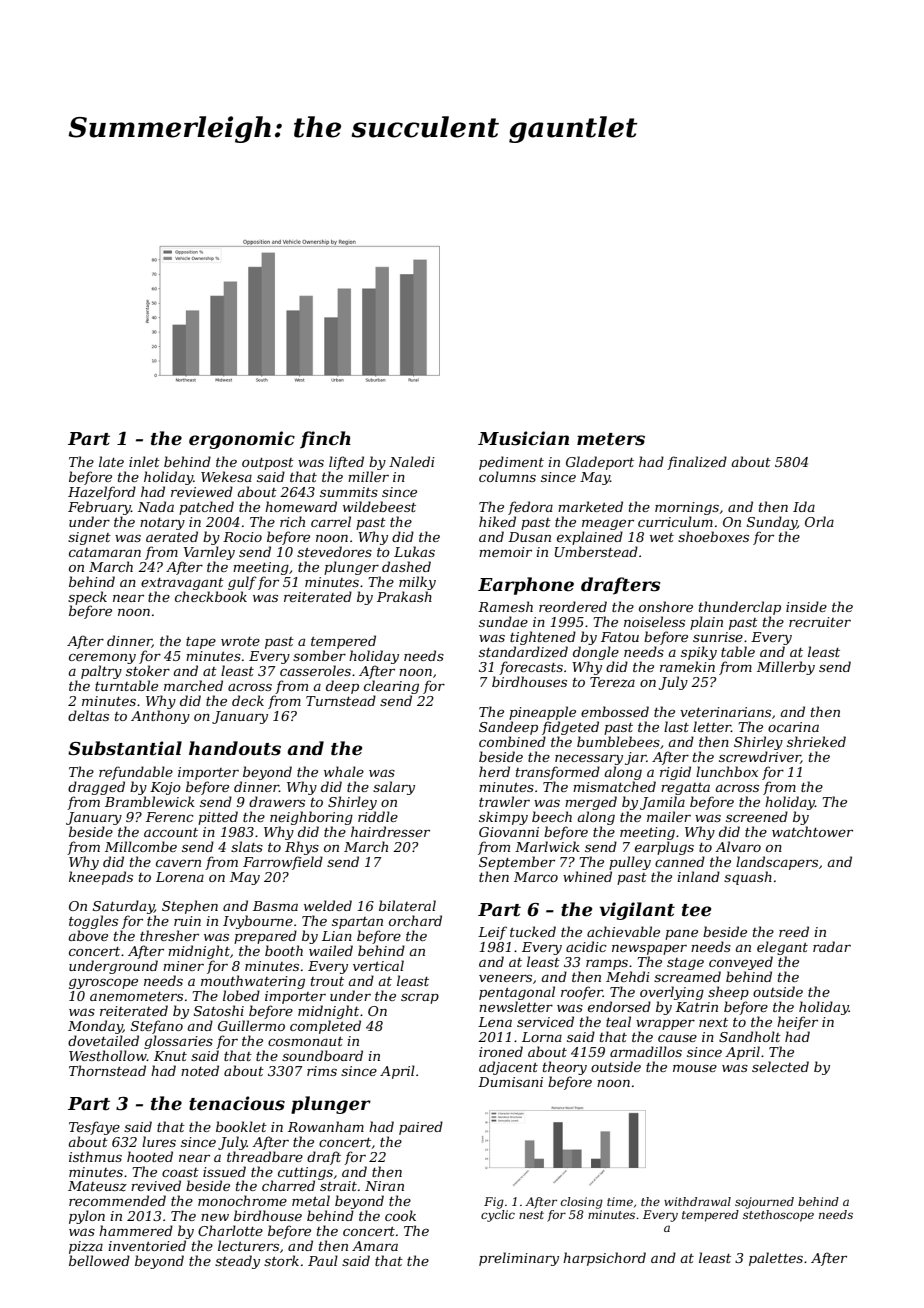 This screenshot has height=1308, width=924. I want to click on ergonomic, so click(242, 440).
